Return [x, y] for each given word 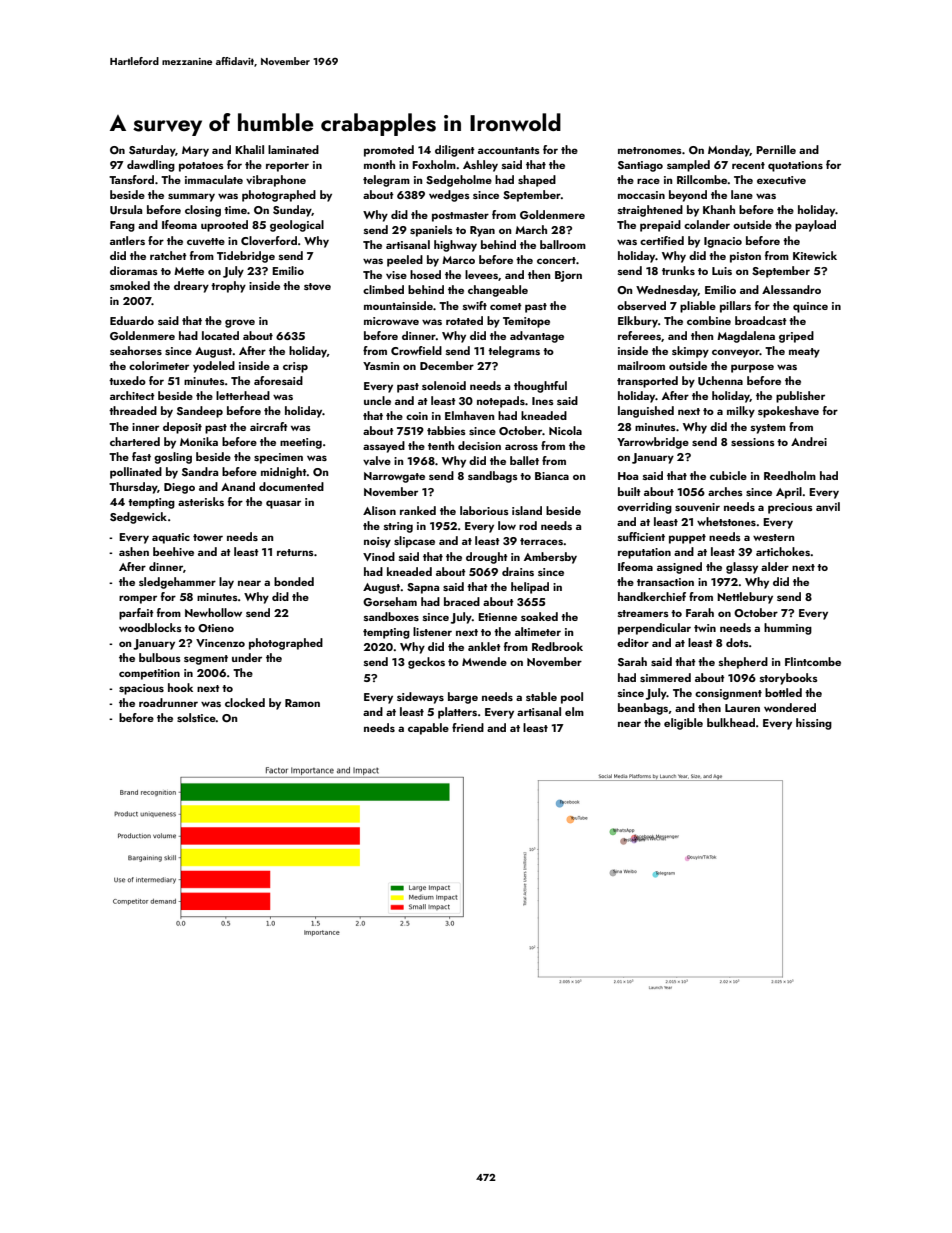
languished [646, 412]
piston [745, 257]
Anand [238, 486]
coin [417, 416]
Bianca [552, 476]
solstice [196, 717]
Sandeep [200, 412]
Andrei [809, 441]
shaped [537, 181]
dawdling [151, 166]
